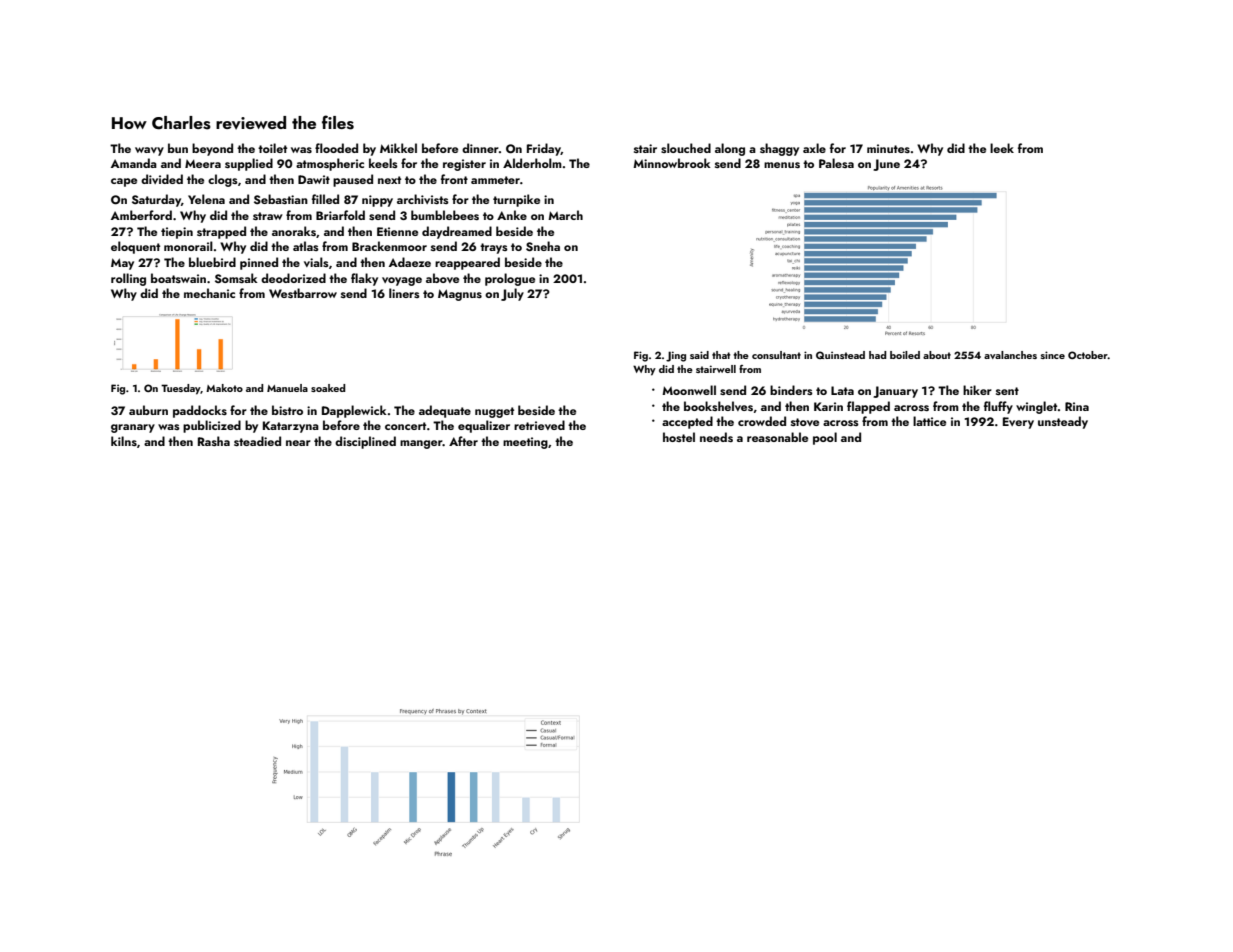  I want to click on bun, so click(178, 148).
